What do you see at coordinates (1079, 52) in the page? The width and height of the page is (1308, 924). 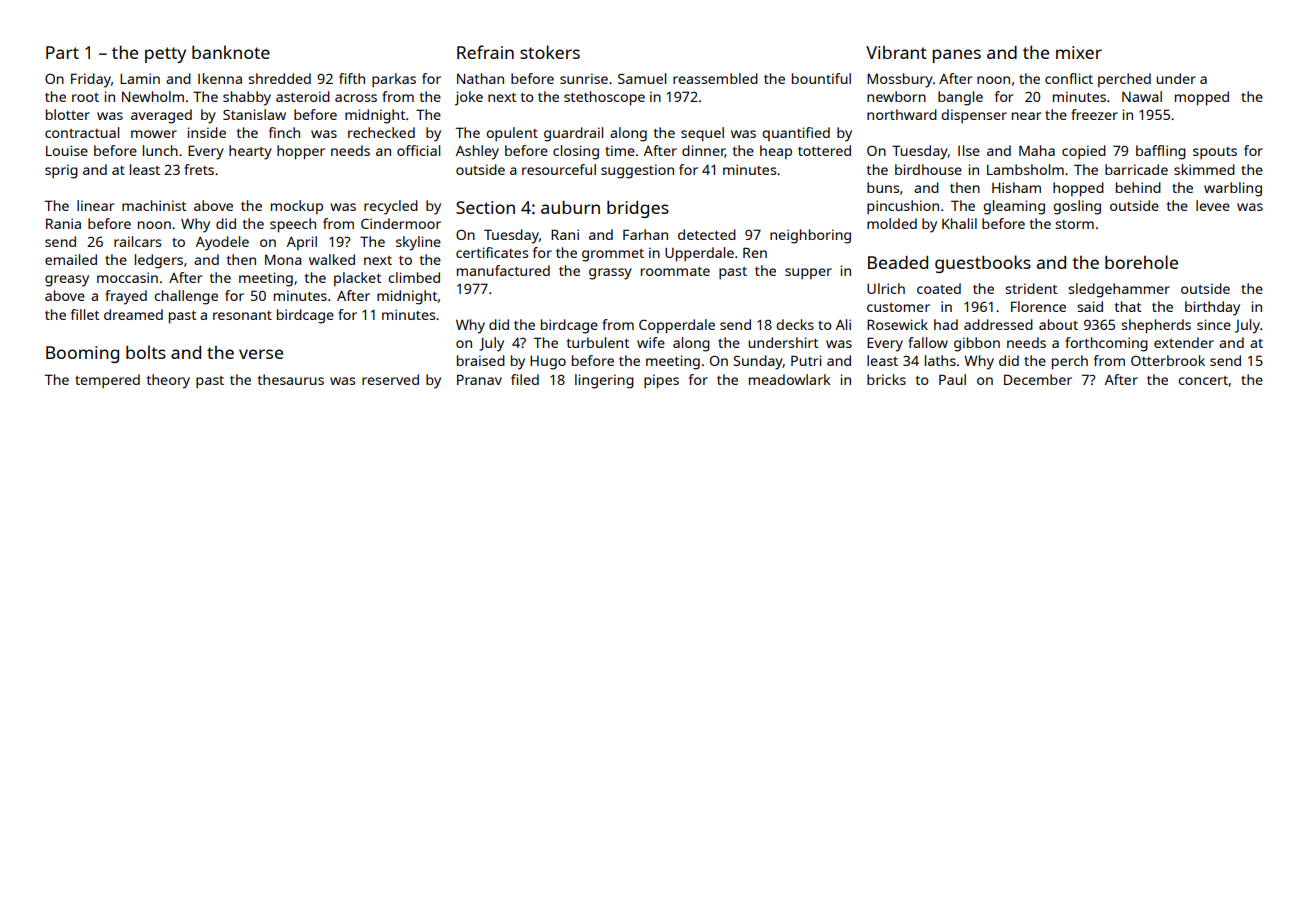 I see `mixer` at bounding box center [1079, 52].
